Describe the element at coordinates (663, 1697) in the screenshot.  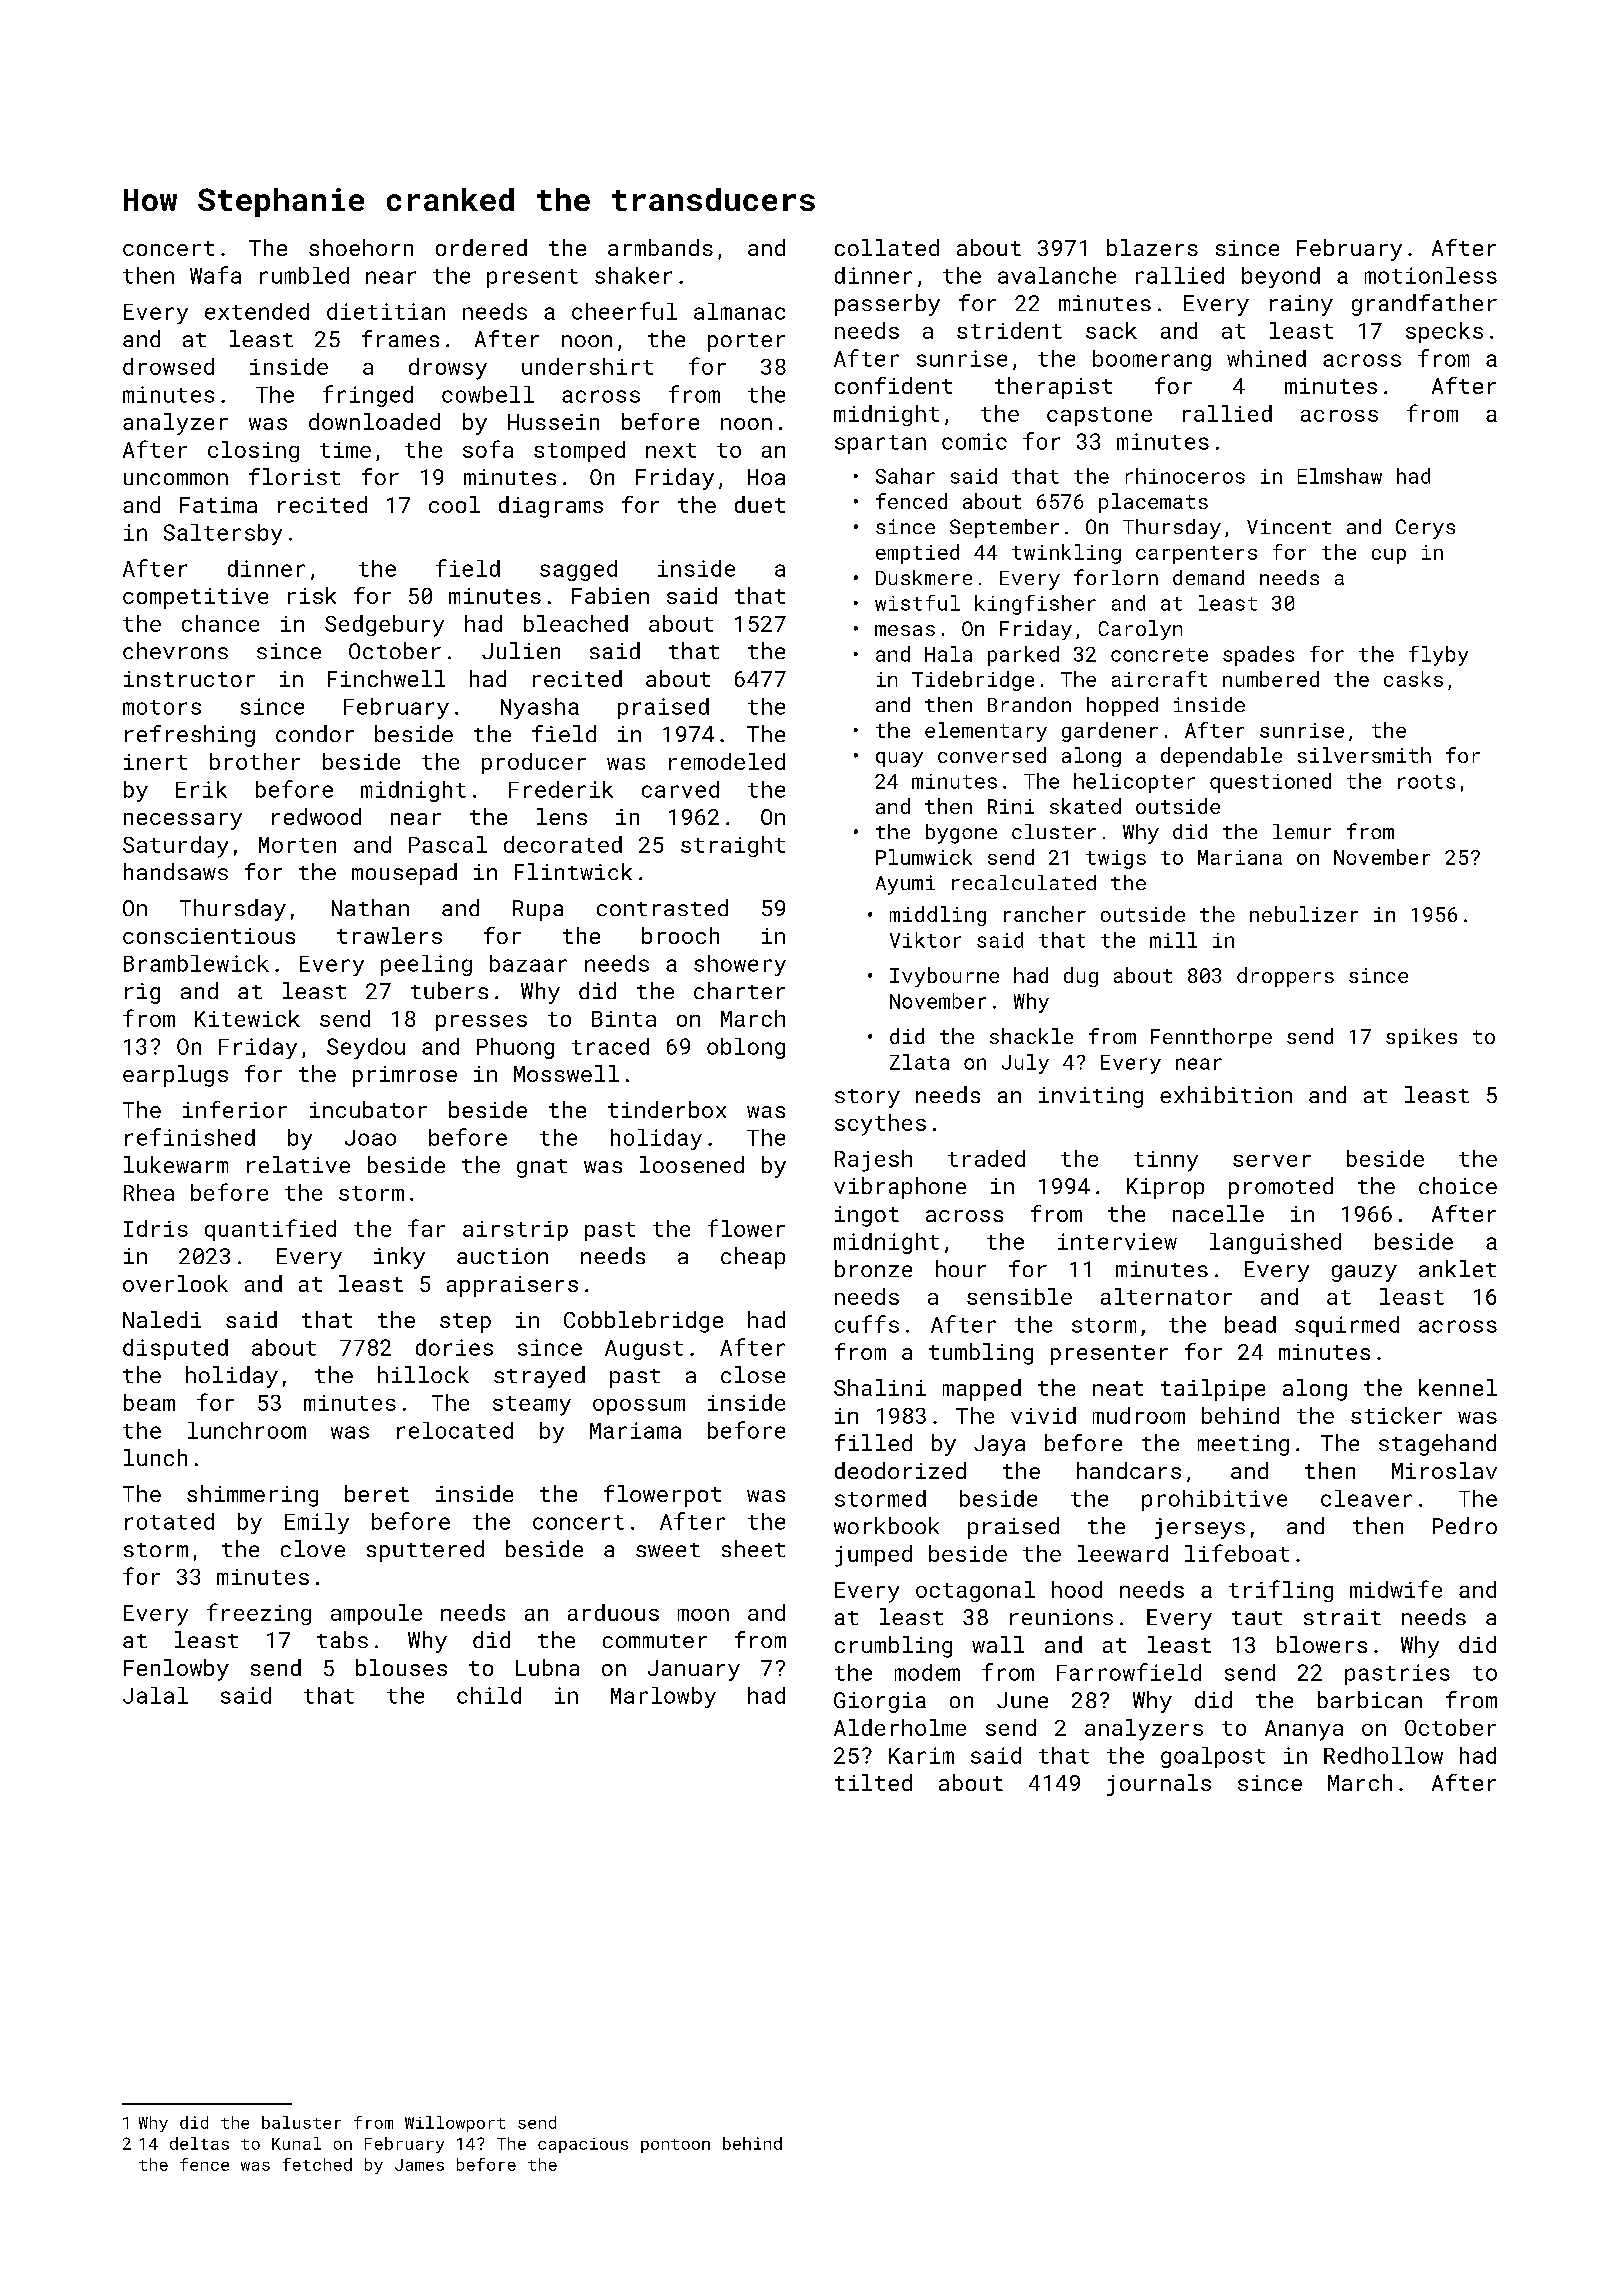
I see `Marlowby` at that location.
